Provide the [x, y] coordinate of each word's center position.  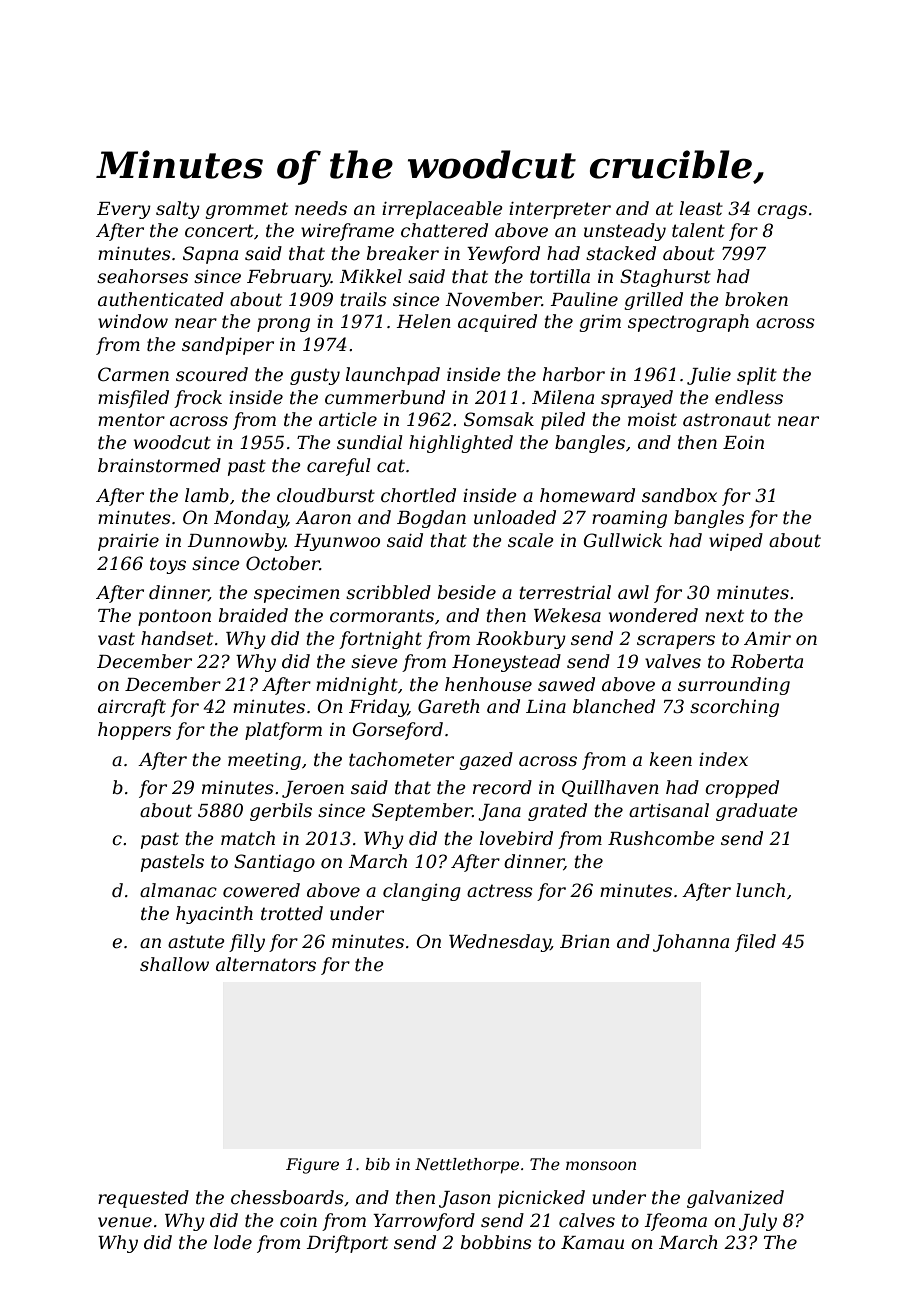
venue [125, 1222]
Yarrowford [424, 1222]
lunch [760, 890]
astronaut [727, 420]
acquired [497, 323]
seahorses [142, 276]
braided [253, 615]
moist [652, 420]
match [248, 838]
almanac [178, 890]
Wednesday [500, 943]
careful [339, 467]
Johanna [691, 943]
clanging [422, 892]
